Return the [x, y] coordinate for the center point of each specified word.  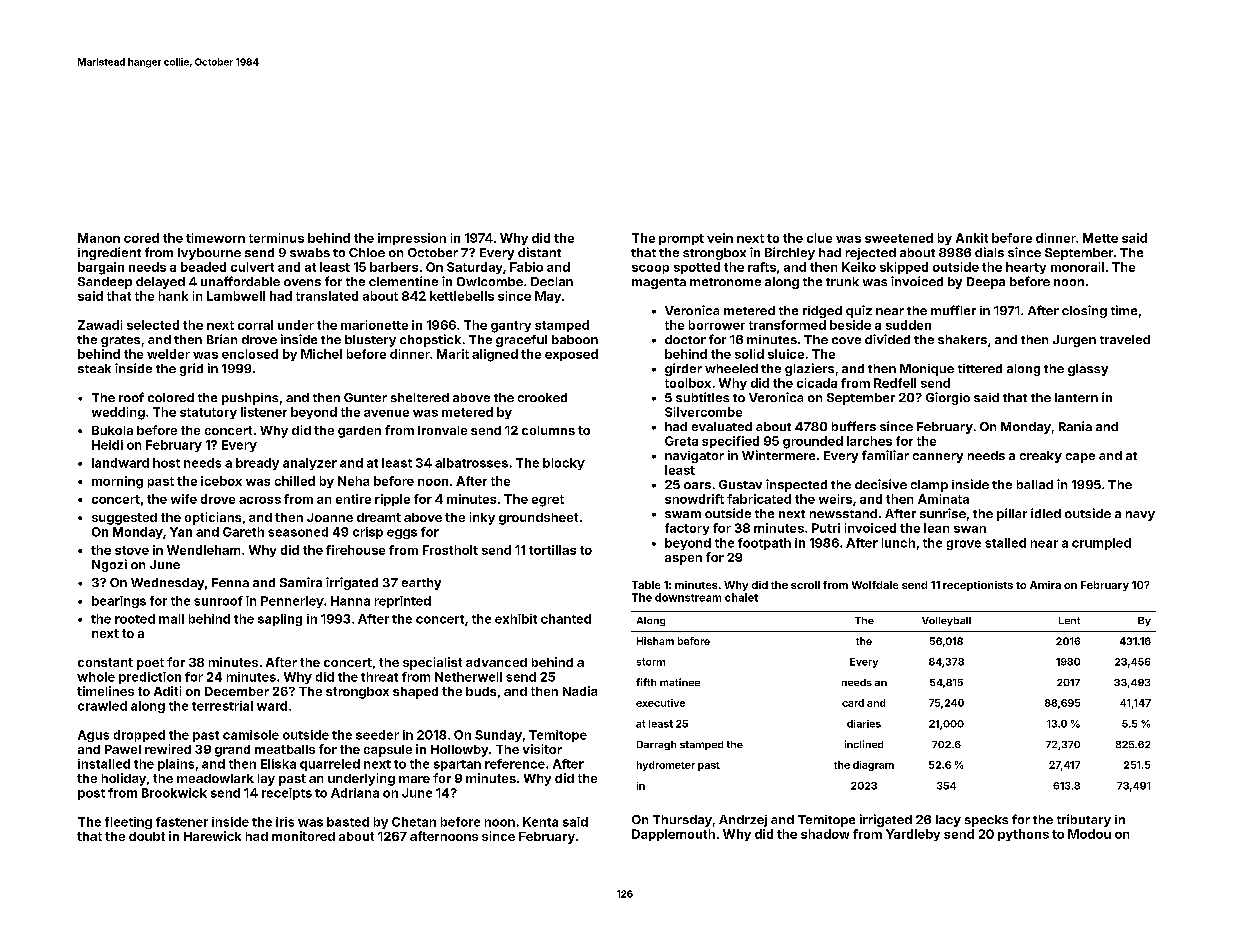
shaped [415, 693]
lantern [1076, 397]
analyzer [310, 464]
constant [105, 662]
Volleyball [946, 621]
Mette [1100, 238]
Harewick [212, 836]
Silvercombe [703, 412]
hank [173, 296]
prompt [681, 239]
